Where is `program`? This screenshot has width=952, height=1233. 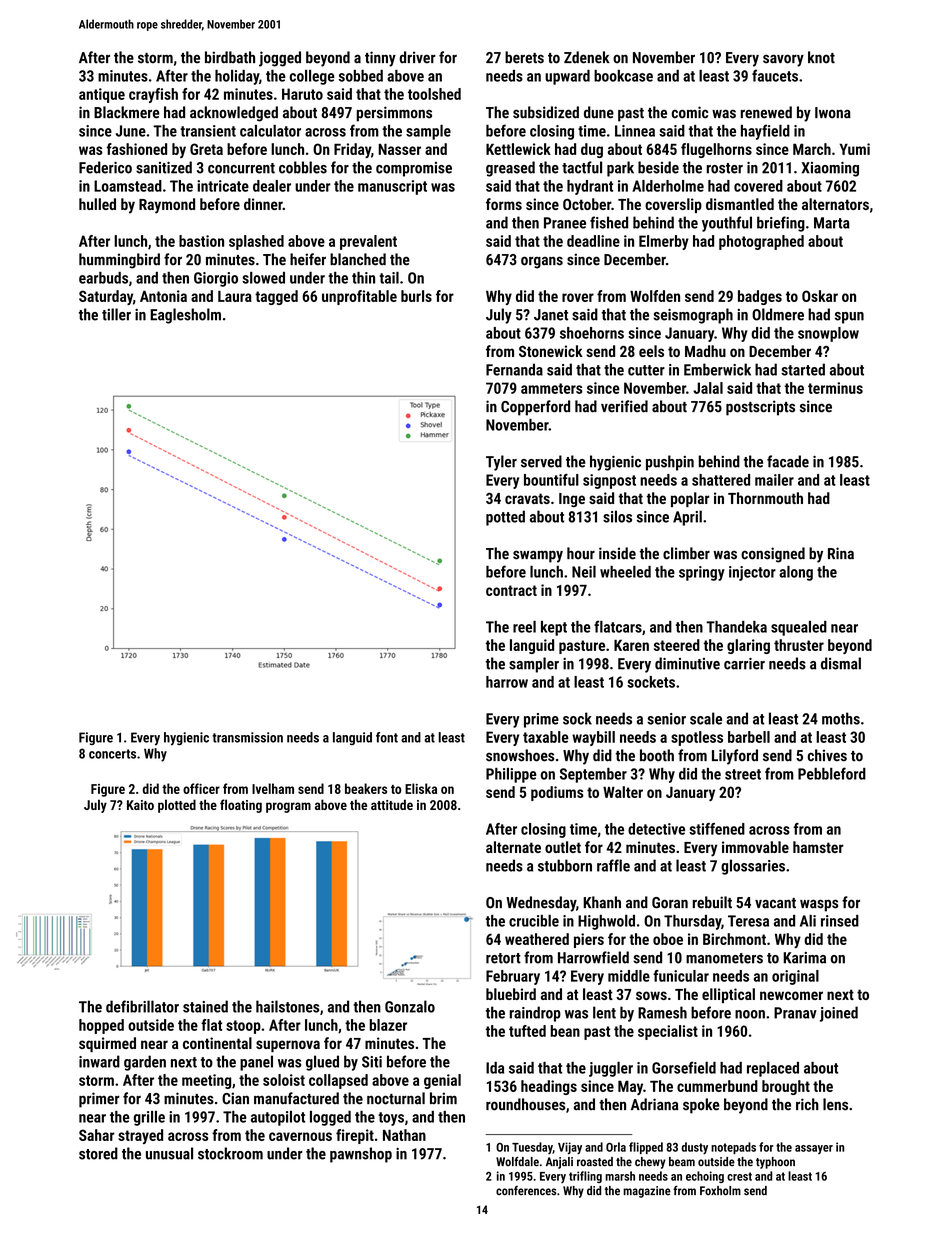 program is located at coordinates (288, 807).
